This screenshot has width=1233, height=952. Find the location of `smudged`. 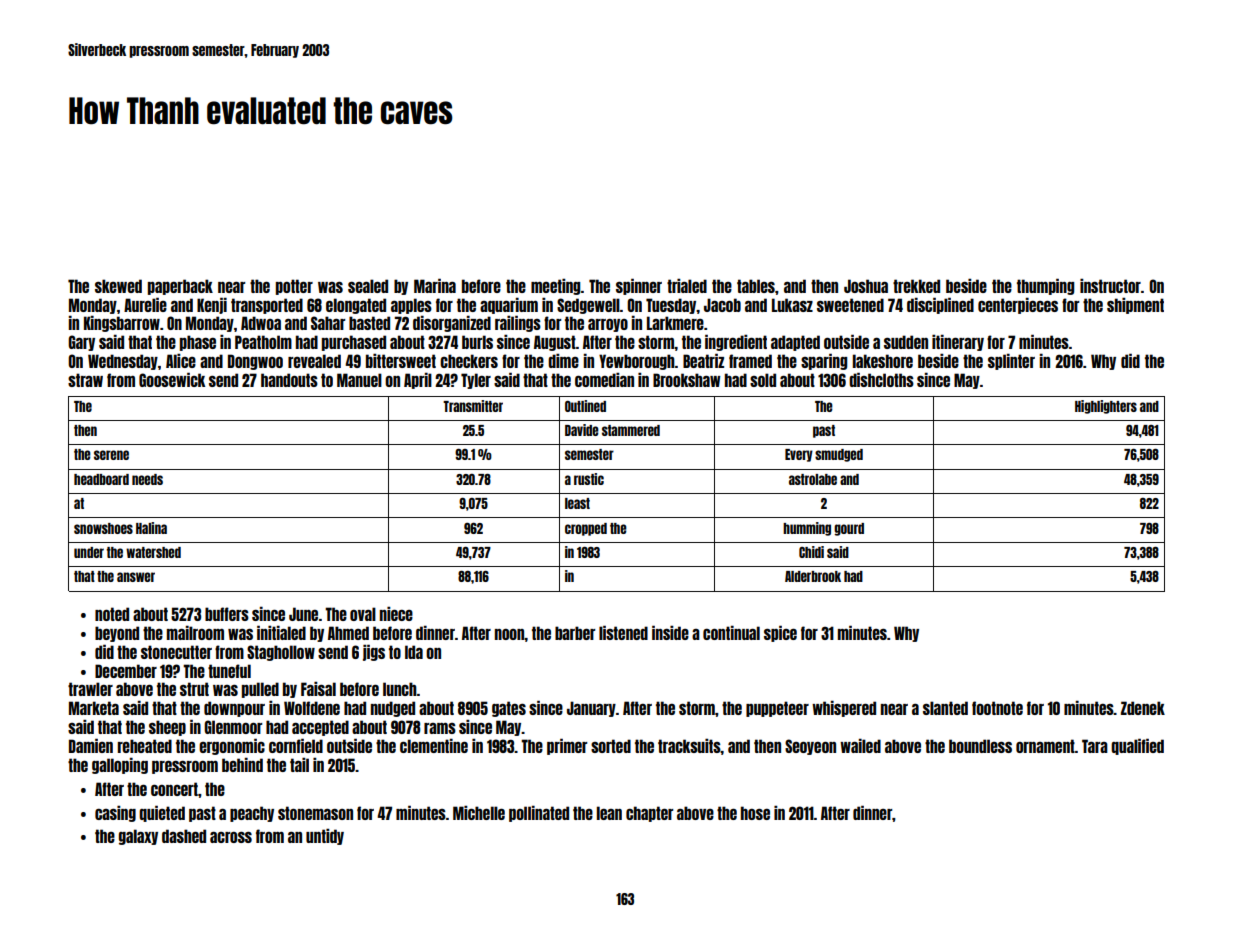

smudged is located at coordinates (839, 455).
